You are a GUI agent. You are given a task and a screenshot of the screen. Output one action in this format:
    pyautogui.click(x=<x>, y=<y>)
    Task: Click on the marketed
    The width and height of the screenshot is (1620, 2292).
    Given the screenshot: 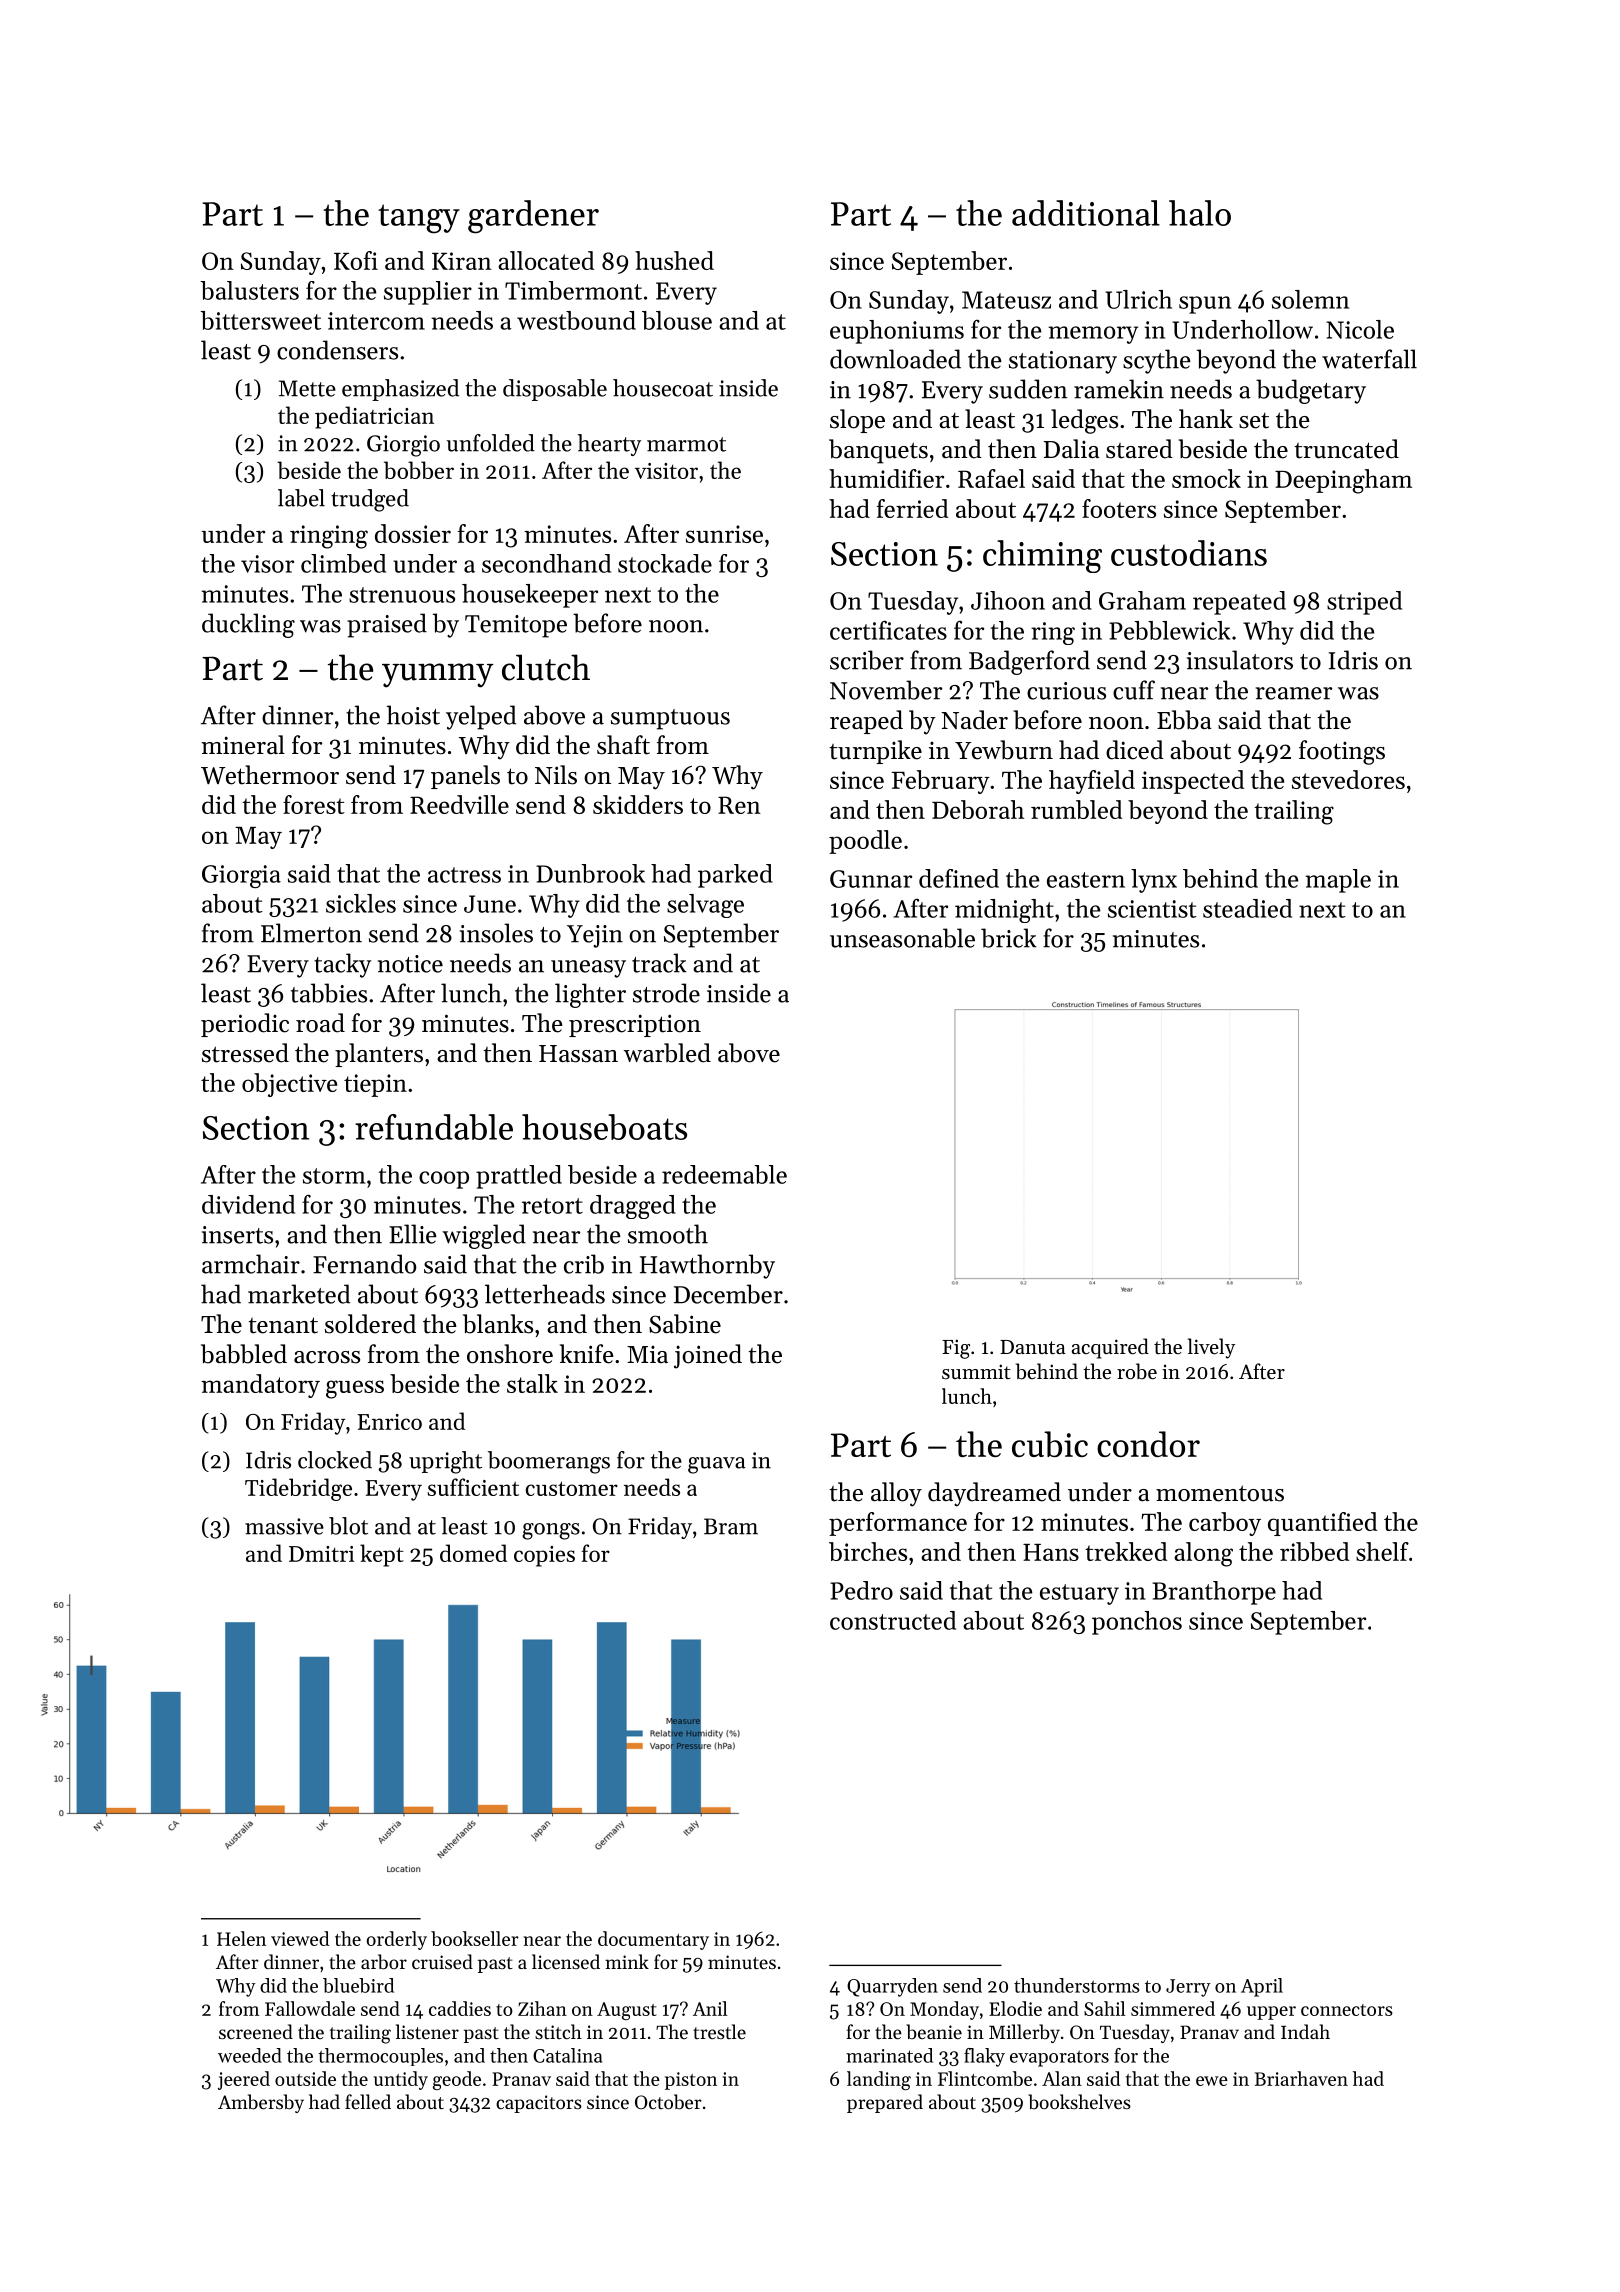 What is the action you would take?
    pyautogui.click(x=299, y=1294)
